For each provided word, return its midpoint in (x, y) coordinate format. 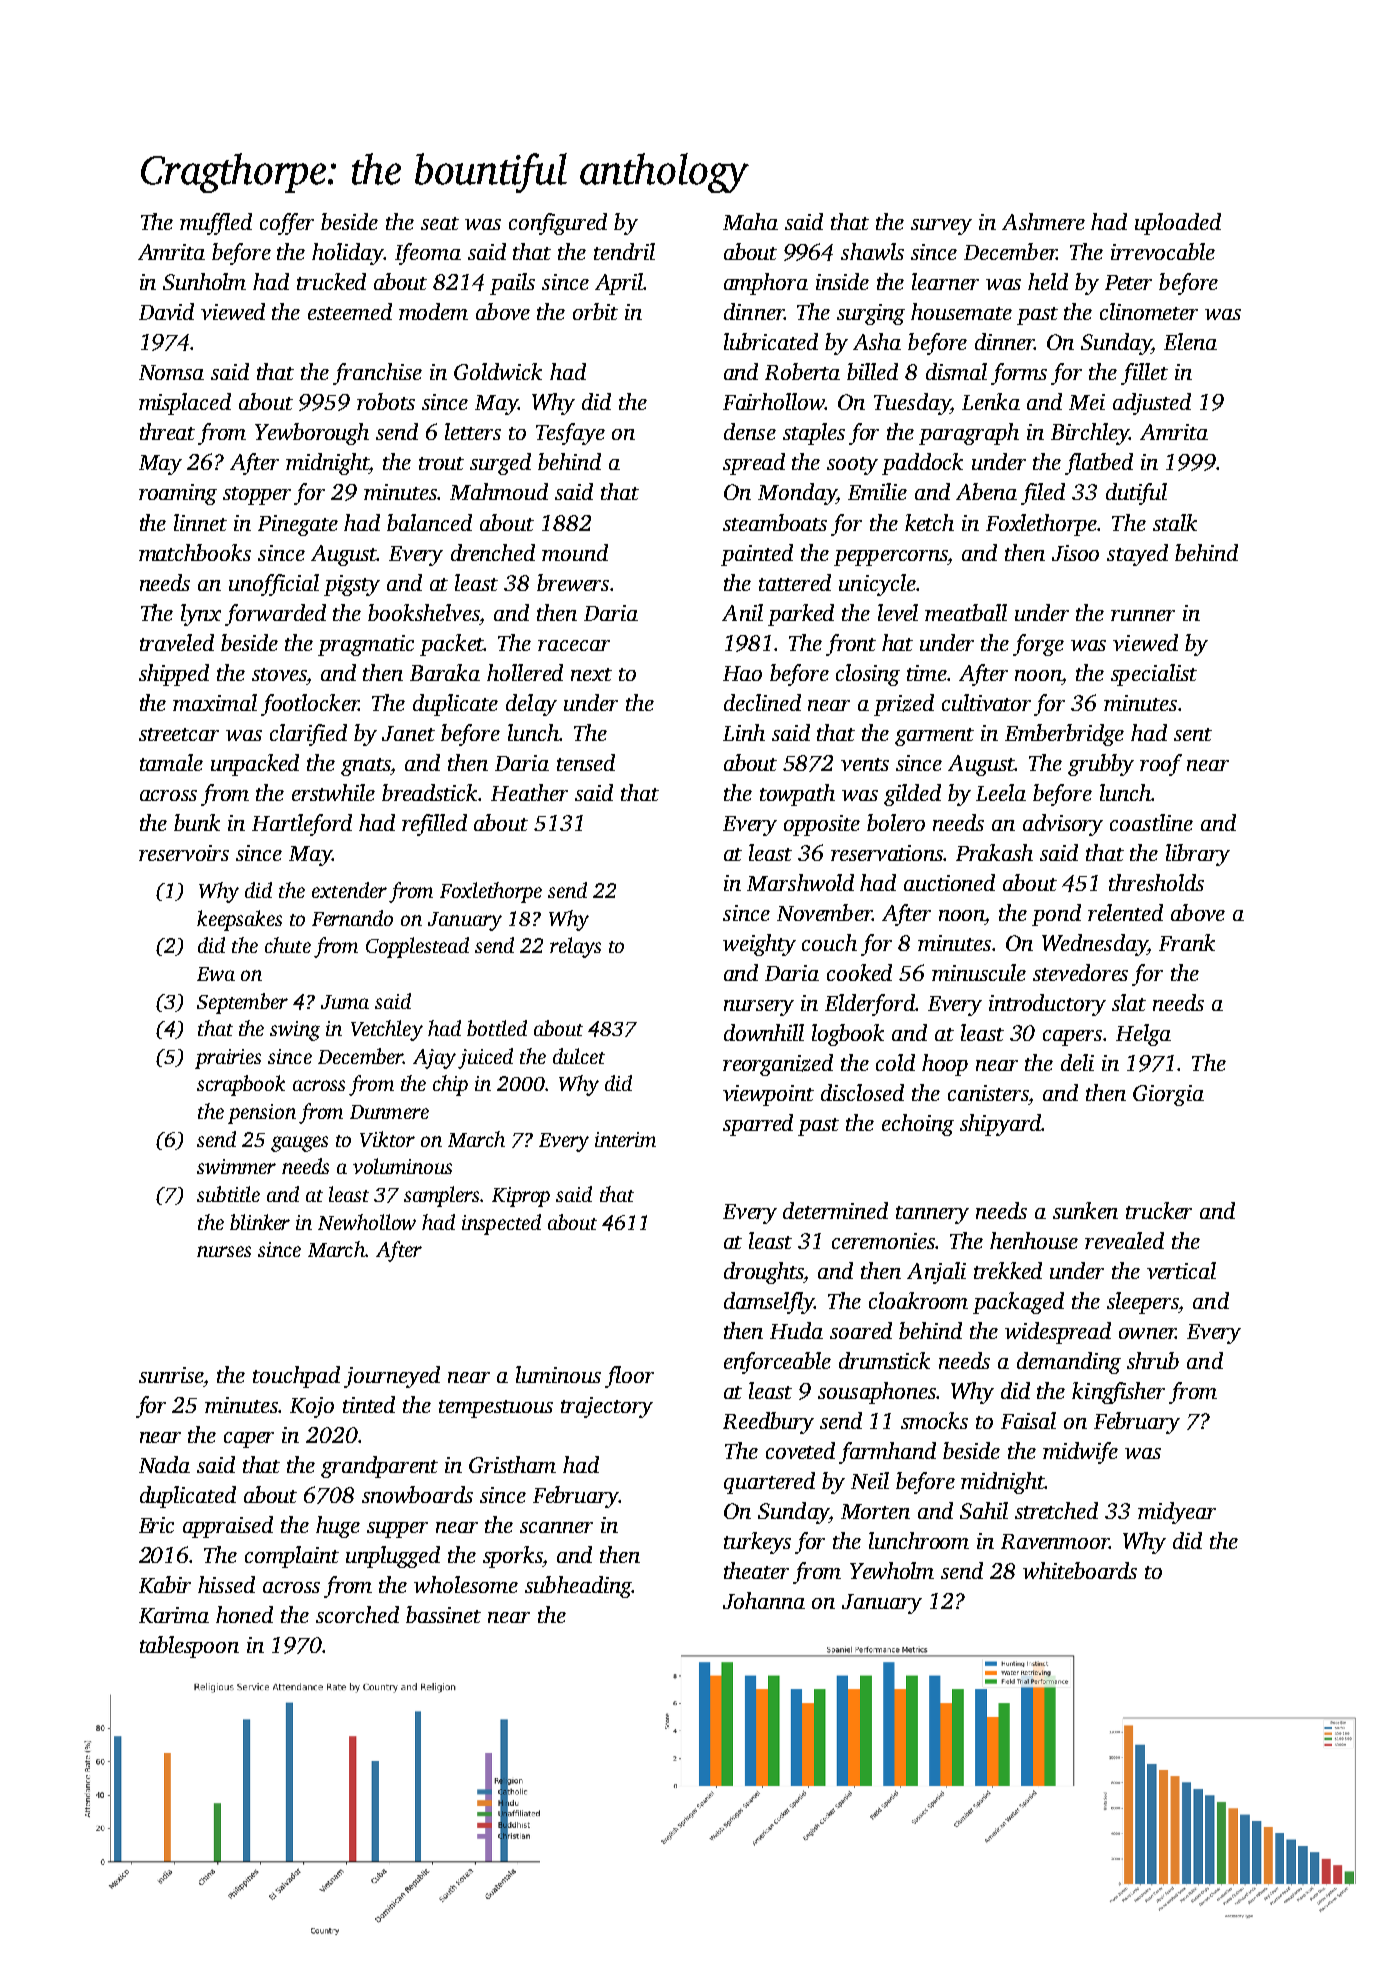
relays (575, 947)
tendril (624, 251)
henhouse (1034, 1240)
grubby (1101, 765)
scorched (357, 1614)
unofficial (274, 585)
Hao (742, 673)
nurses (224, 1251)
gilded (912, 795)
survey (941, 227)
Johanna (764, 1600)
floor (629, 1377)
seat (440, 223)
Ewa (216, 974)
